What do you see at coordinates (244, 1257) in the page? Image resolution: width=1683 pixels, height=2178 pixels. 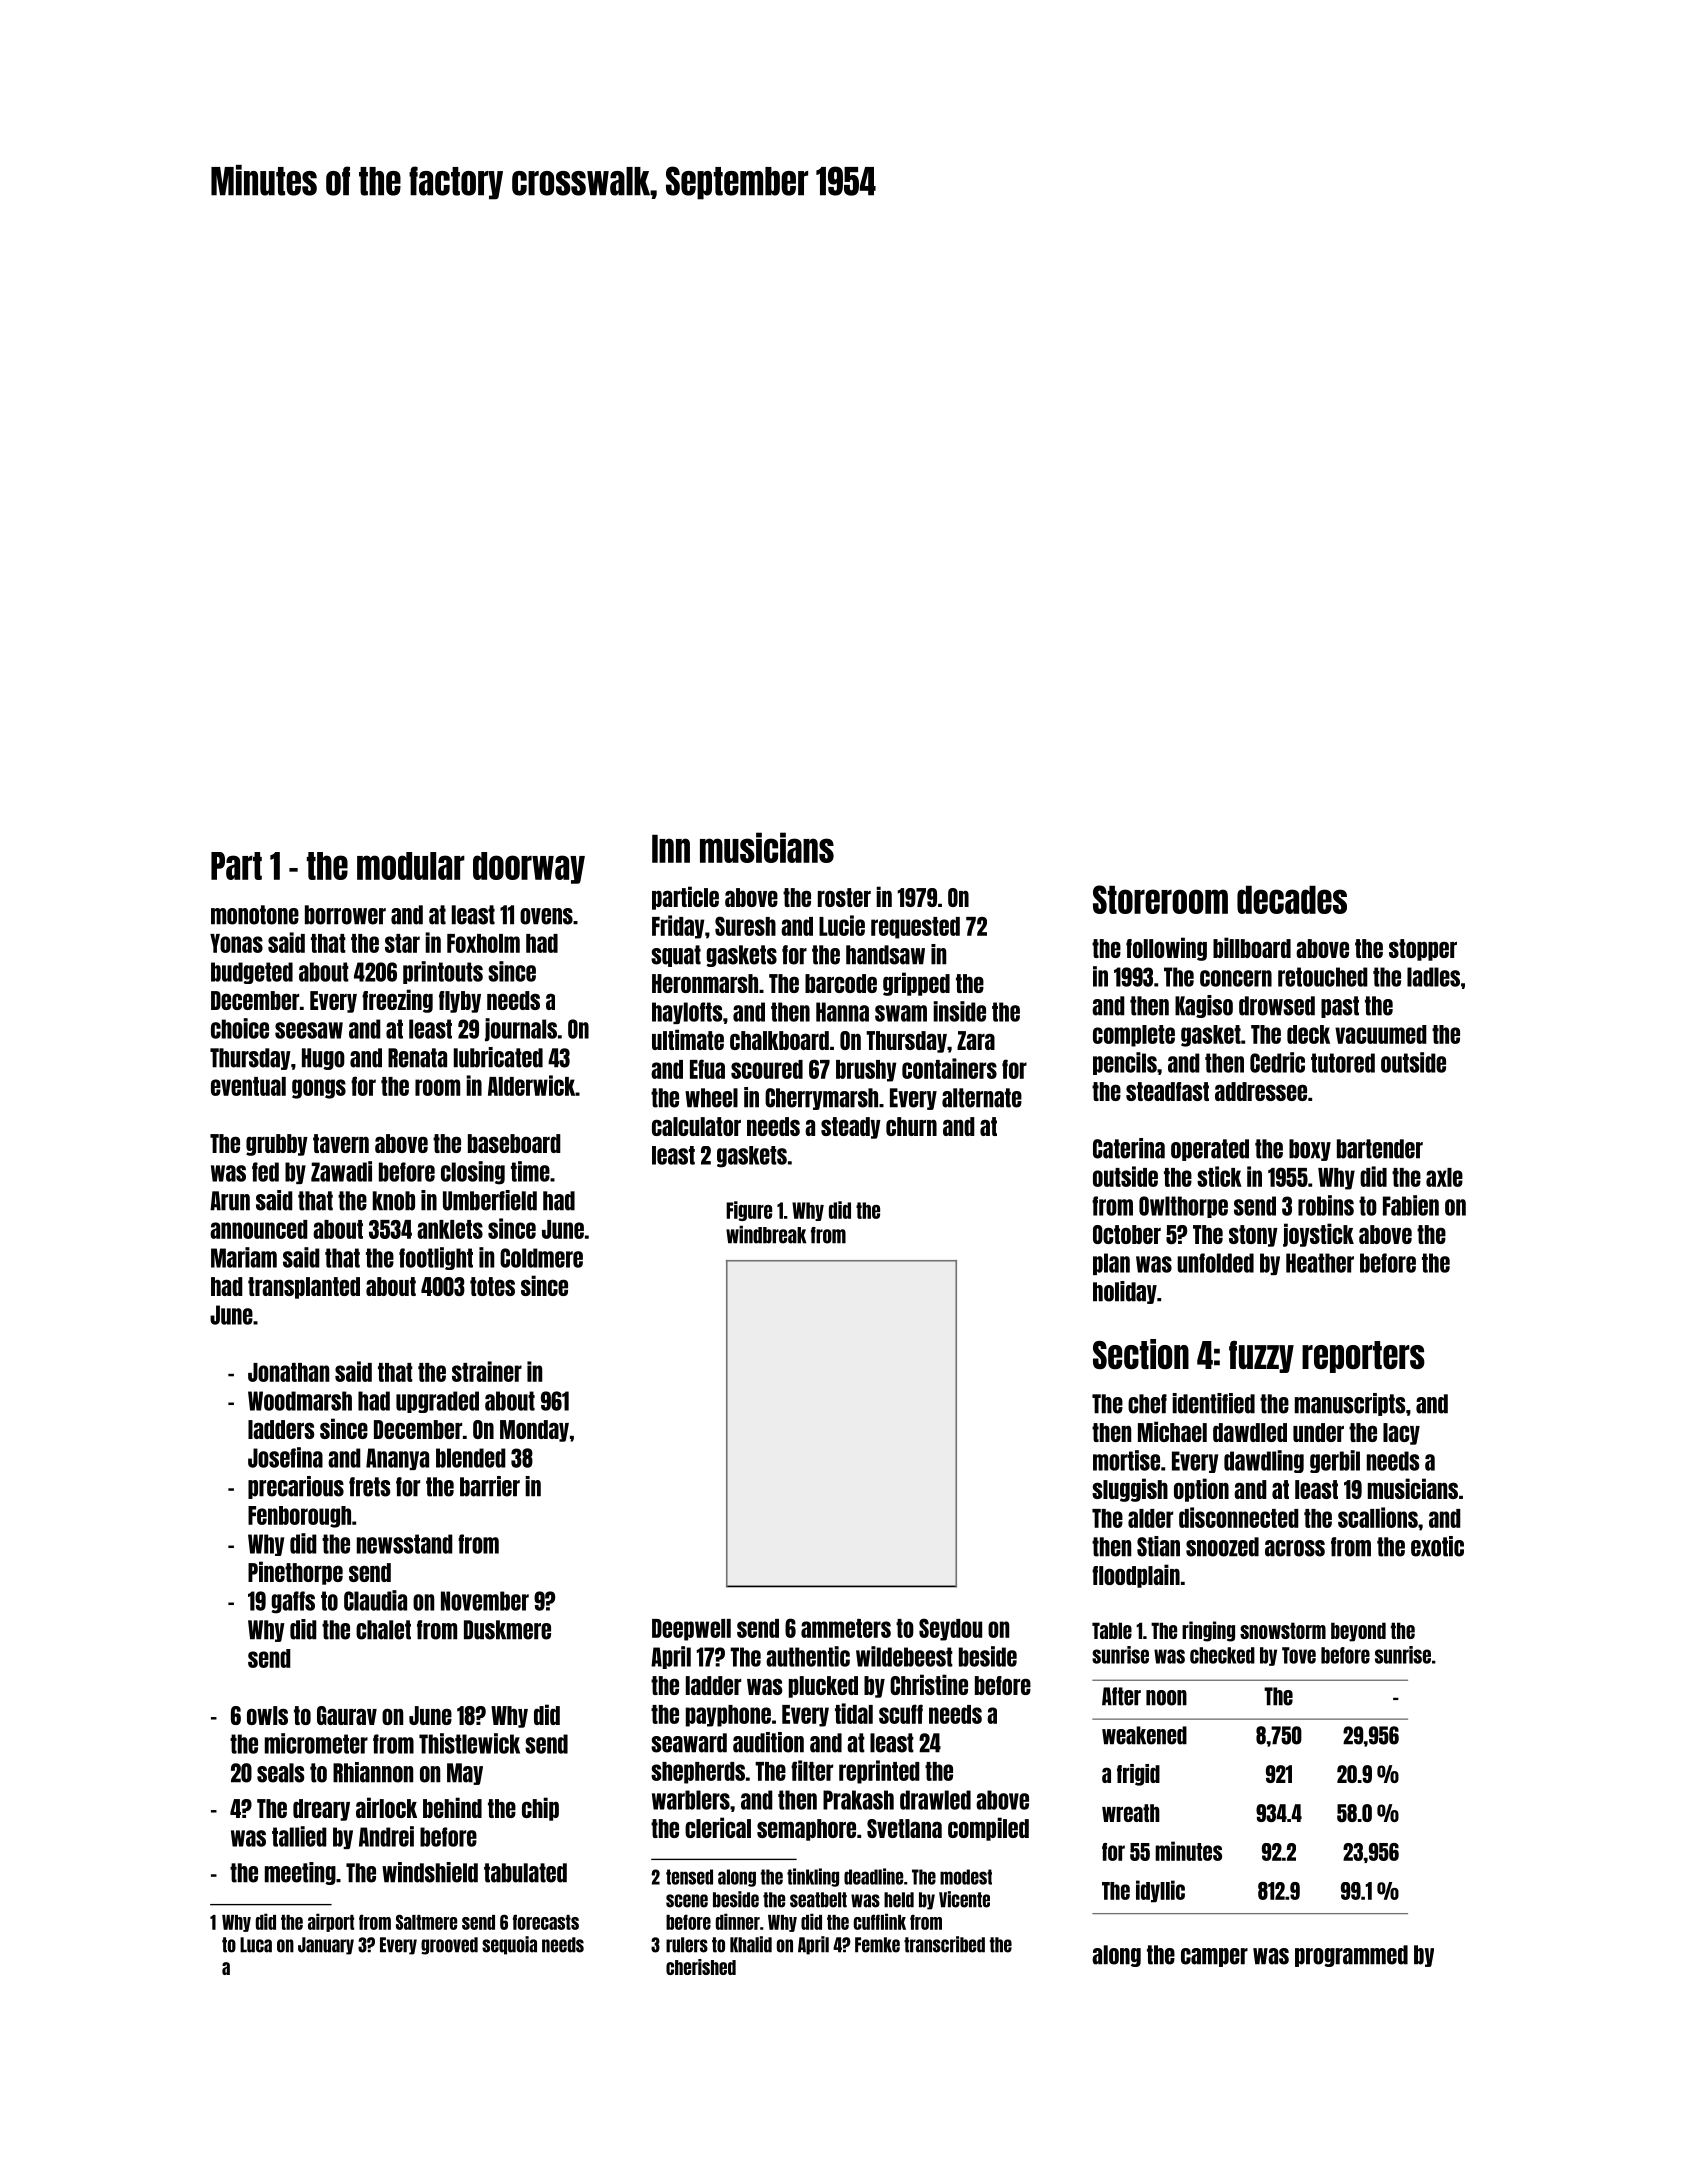 I see `Mariam` at bounding box center [244, 1257].
